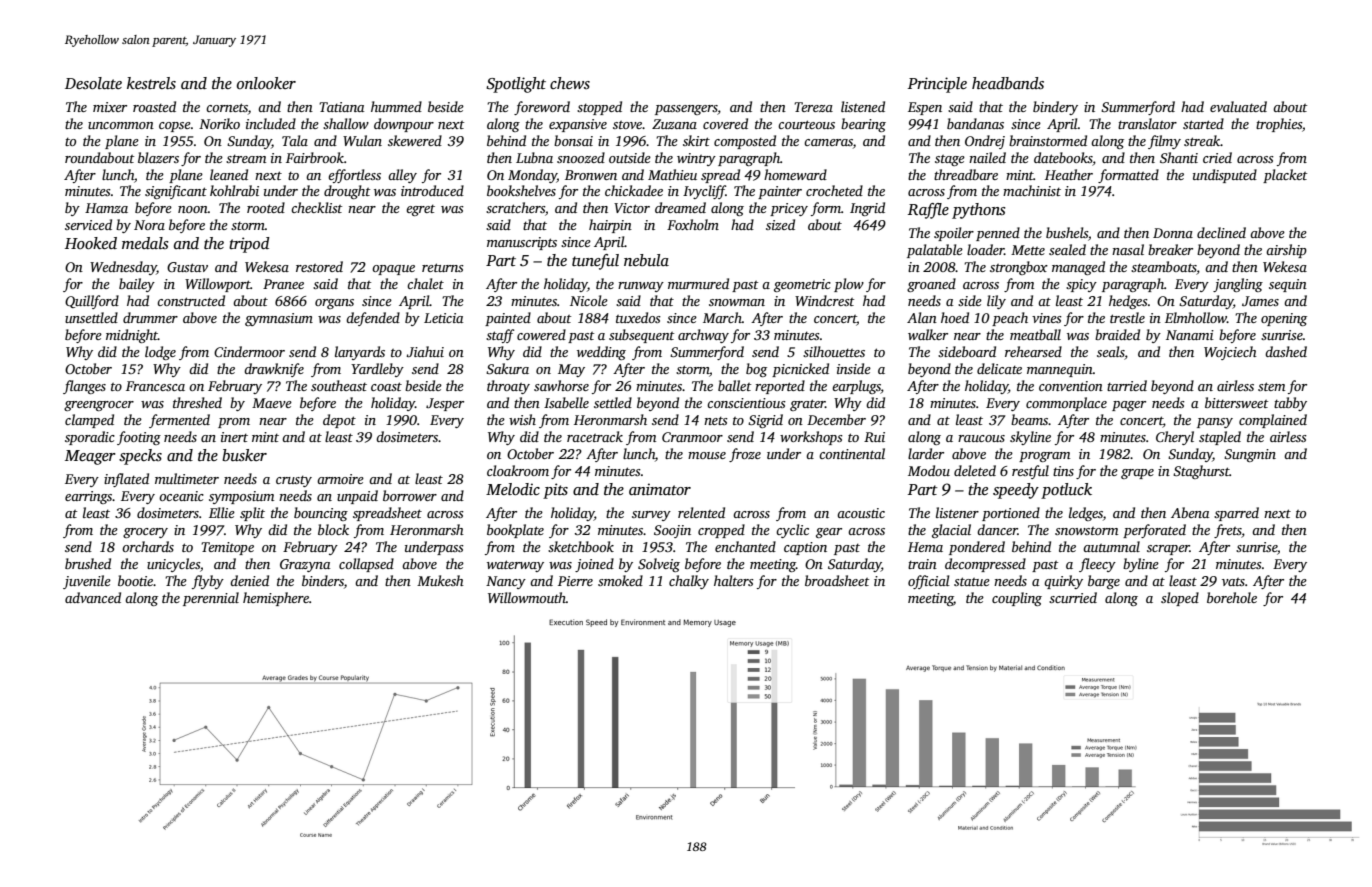 The image size is (1372, 887). What do you see at coordinates (1238, 106) in the screenshot?
I see `evaluated` at bounding box center [1238, 106].
